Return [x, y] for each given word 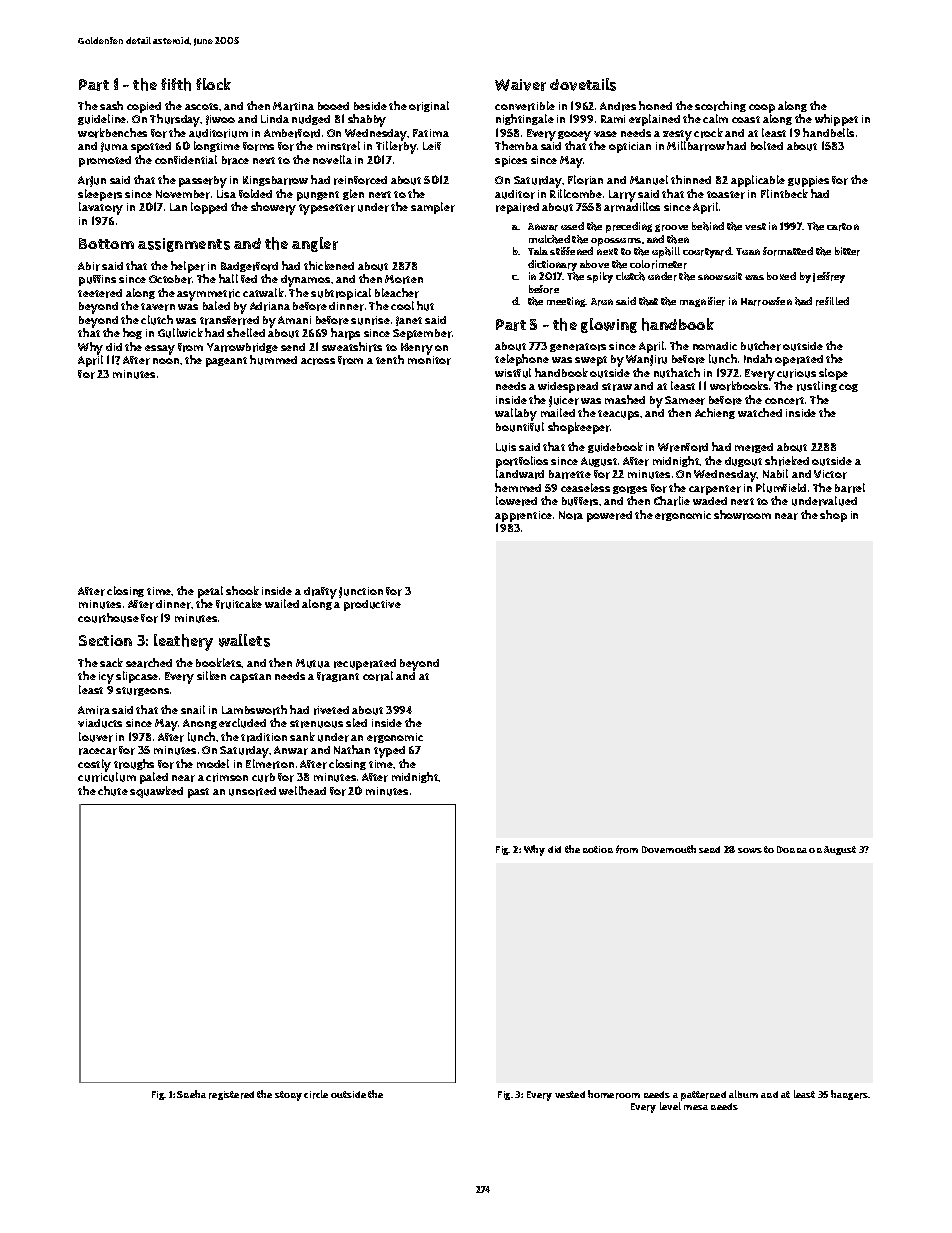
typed [389, 752]
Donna [792, 849]
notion [598, 849]
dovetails [583, 84]
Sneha [191, 1094]
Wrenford [683, 447]
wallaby [516, 414]
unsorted [252, 791]
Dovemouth [669, 849]
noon [166, 361]
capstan [250, 678]
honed [655, 105]
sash [111, 105]
